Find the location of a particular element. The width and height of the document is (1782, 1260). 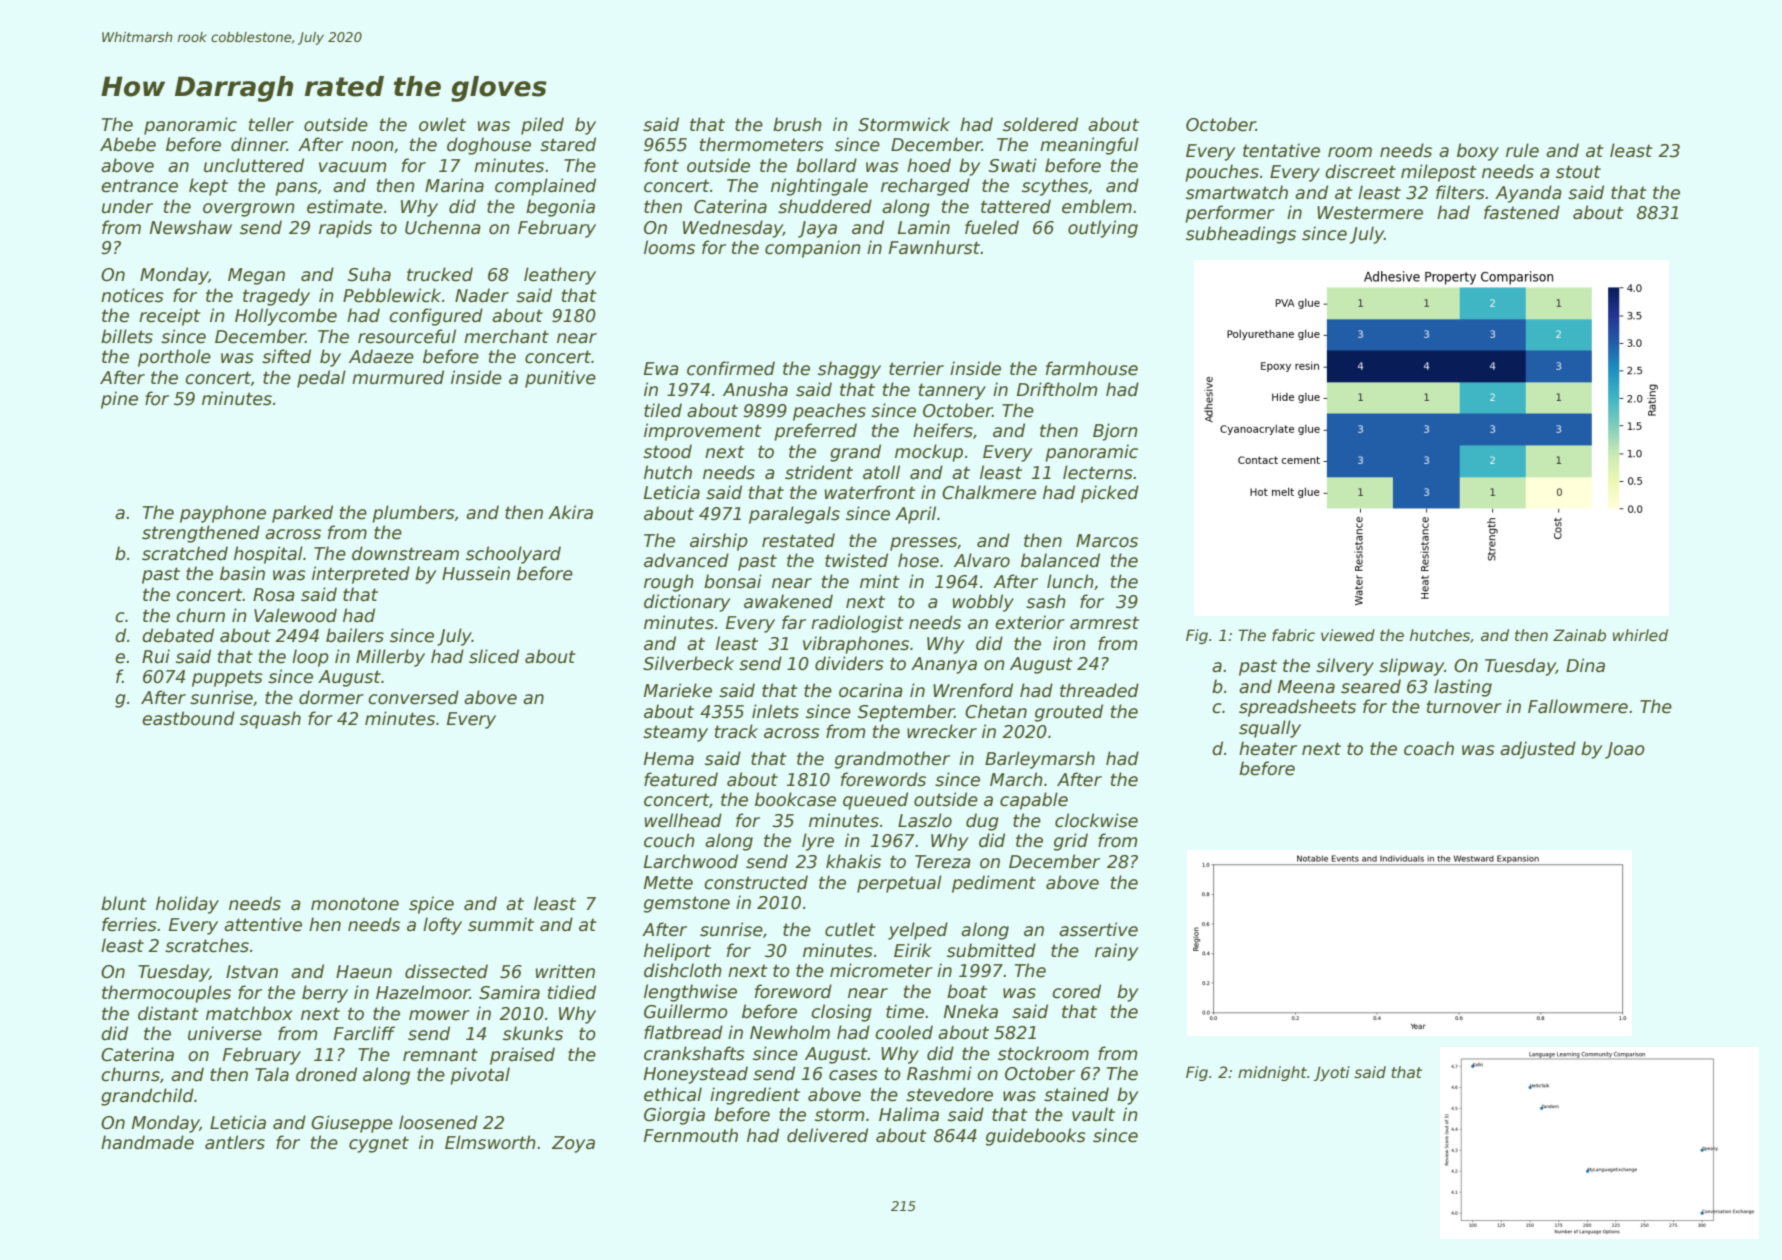

Newshaw is located at coordinates (191, 227).
